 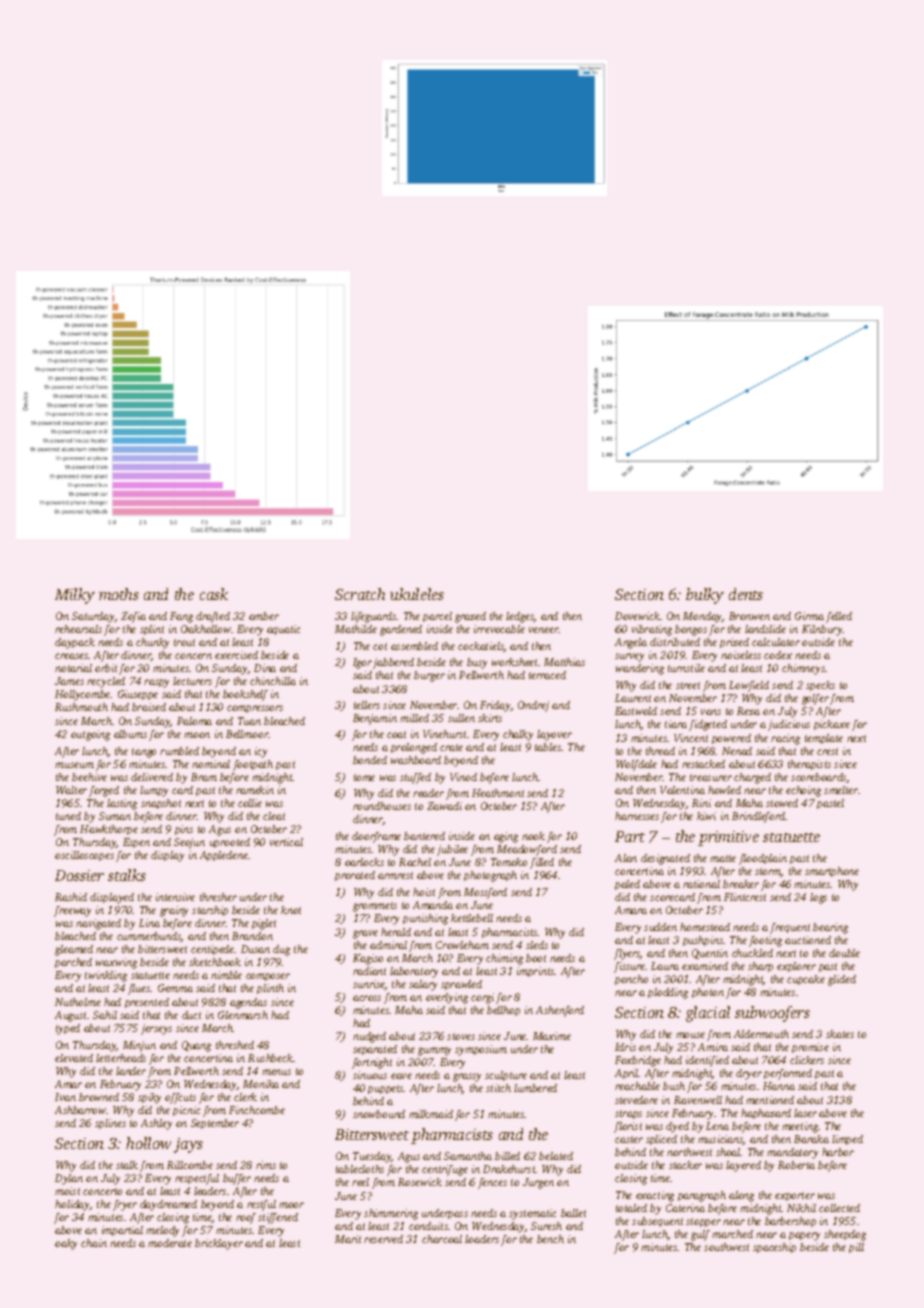 What do you see at coordinates (261, 752) in the image?
I see `icy` at bounding box center [261, 752].
